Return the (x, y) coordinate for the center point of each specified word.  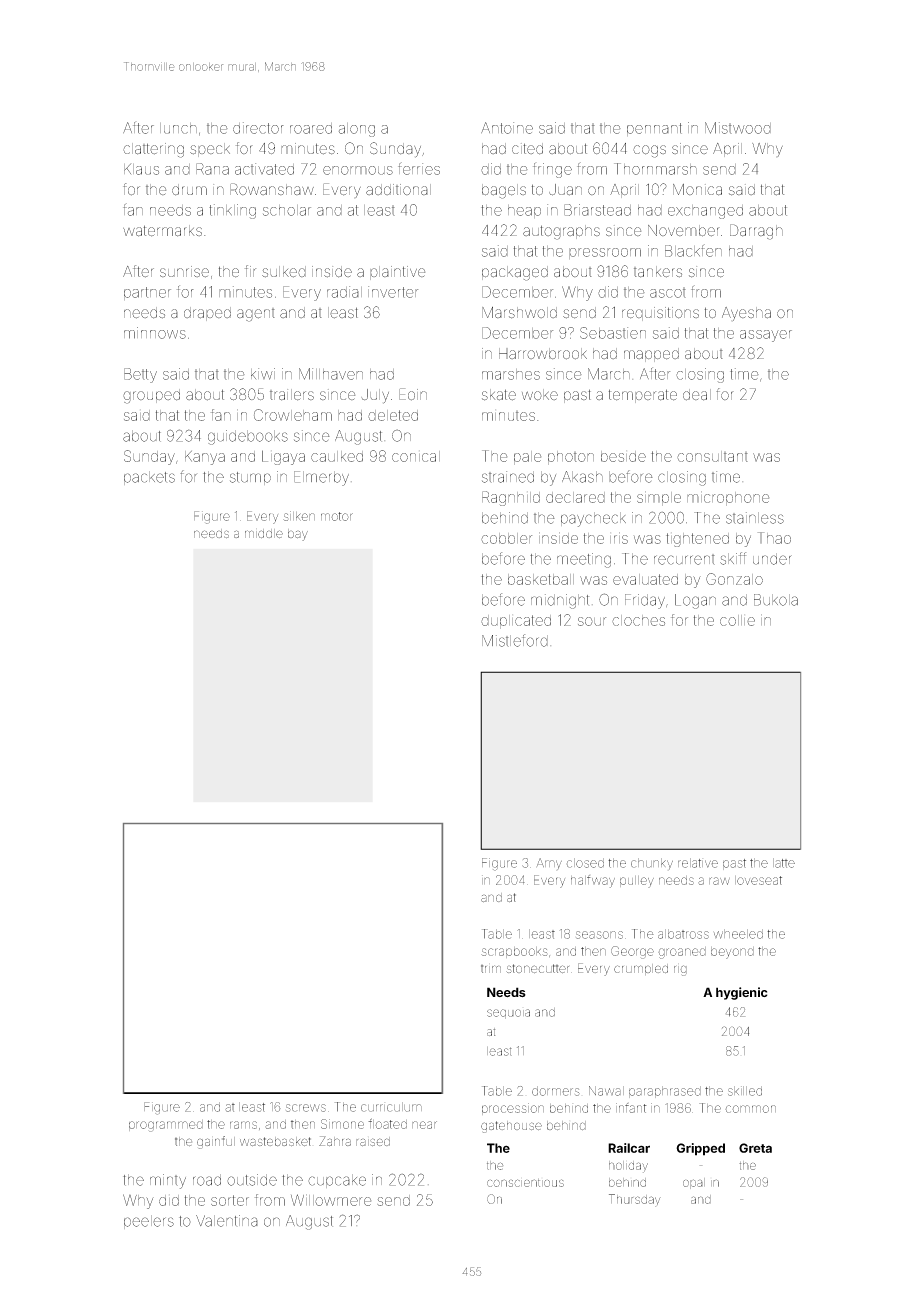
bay (298, 535)
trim (491, 969)
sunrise (184, 272)
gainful (216, 1142)
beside (623, 456)
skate (499, 395)
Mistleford (515, 640)
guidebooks (248, 437)
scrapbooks (514, 952)
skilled (745, 1091)
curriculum (391, 1107)
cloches (638, 620)
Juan (565, 190)
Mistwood (738, 128)
